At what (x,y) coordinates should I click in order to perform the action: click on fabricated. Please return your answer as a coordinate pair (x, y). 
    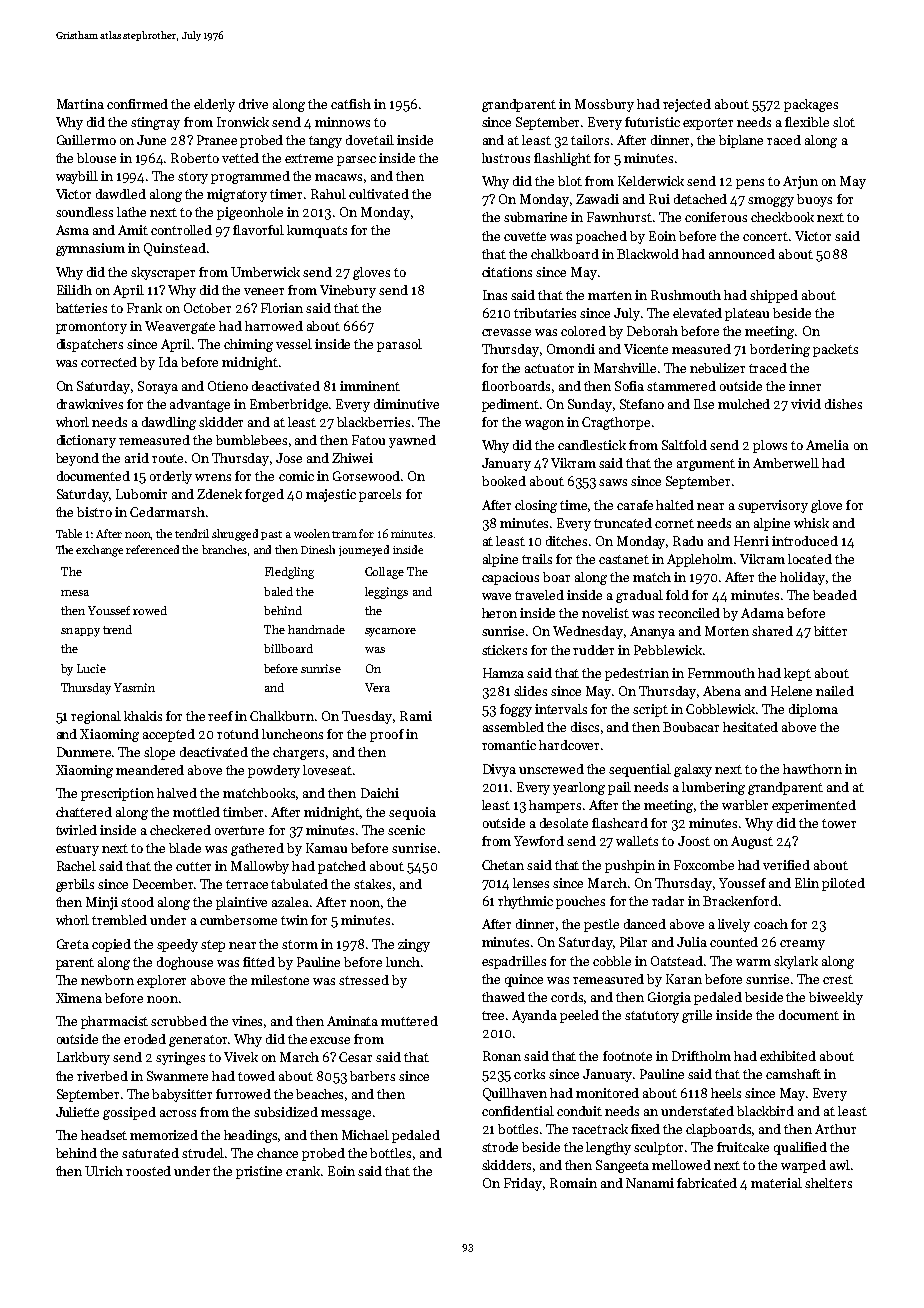
    Looking at the image, I should click on (707, 1183).
